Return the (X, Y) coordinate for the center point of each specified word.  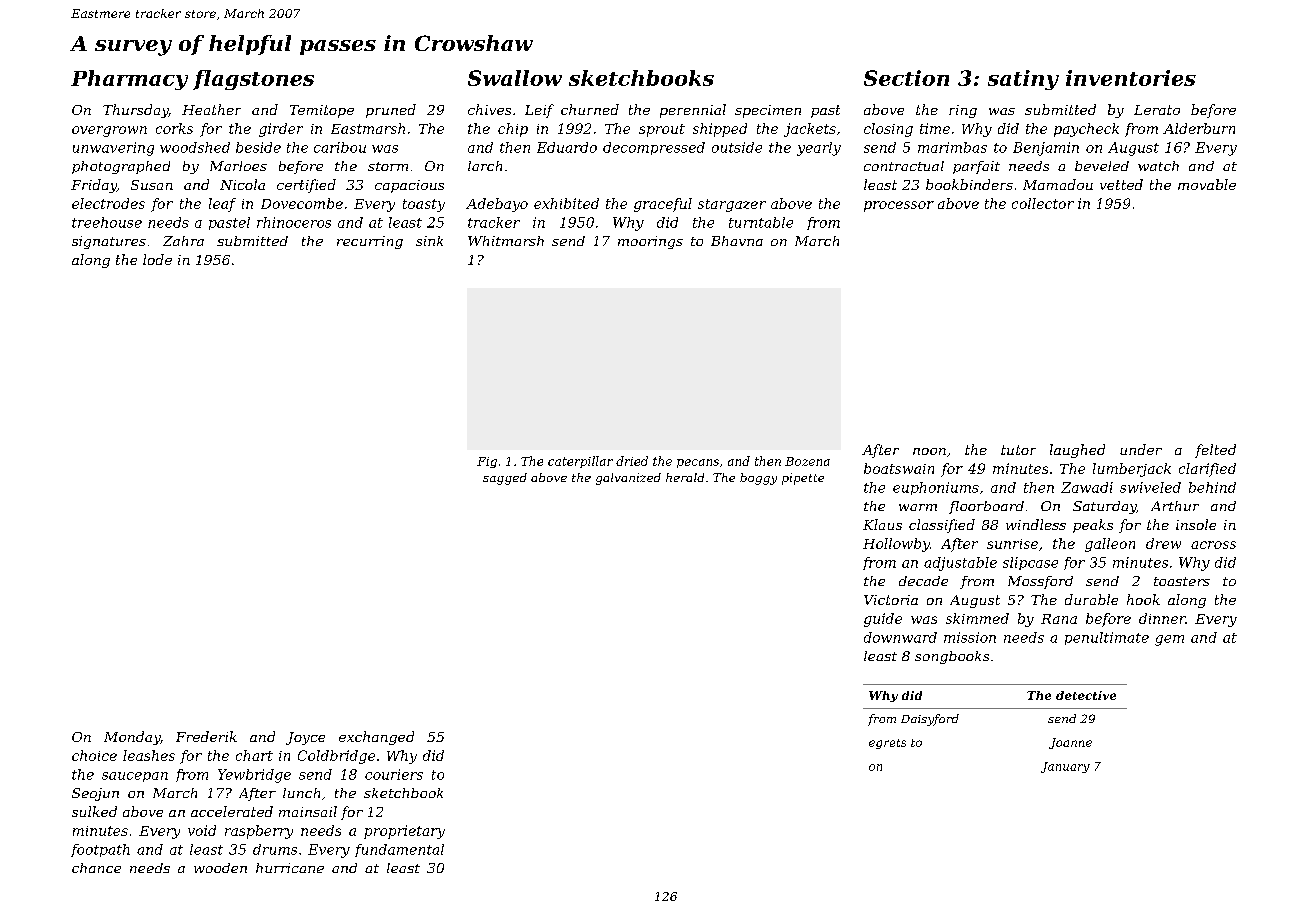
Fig (487, 462)
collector (1043, 203)
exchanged (376, 738)
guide (883, 620)
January (1065, 767)
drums (275, 849)
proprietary (404, 832)
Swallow (515, 78)
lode (157, 259)
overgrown (109, 131)
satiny (1023, 80)
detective (1086, 695)
